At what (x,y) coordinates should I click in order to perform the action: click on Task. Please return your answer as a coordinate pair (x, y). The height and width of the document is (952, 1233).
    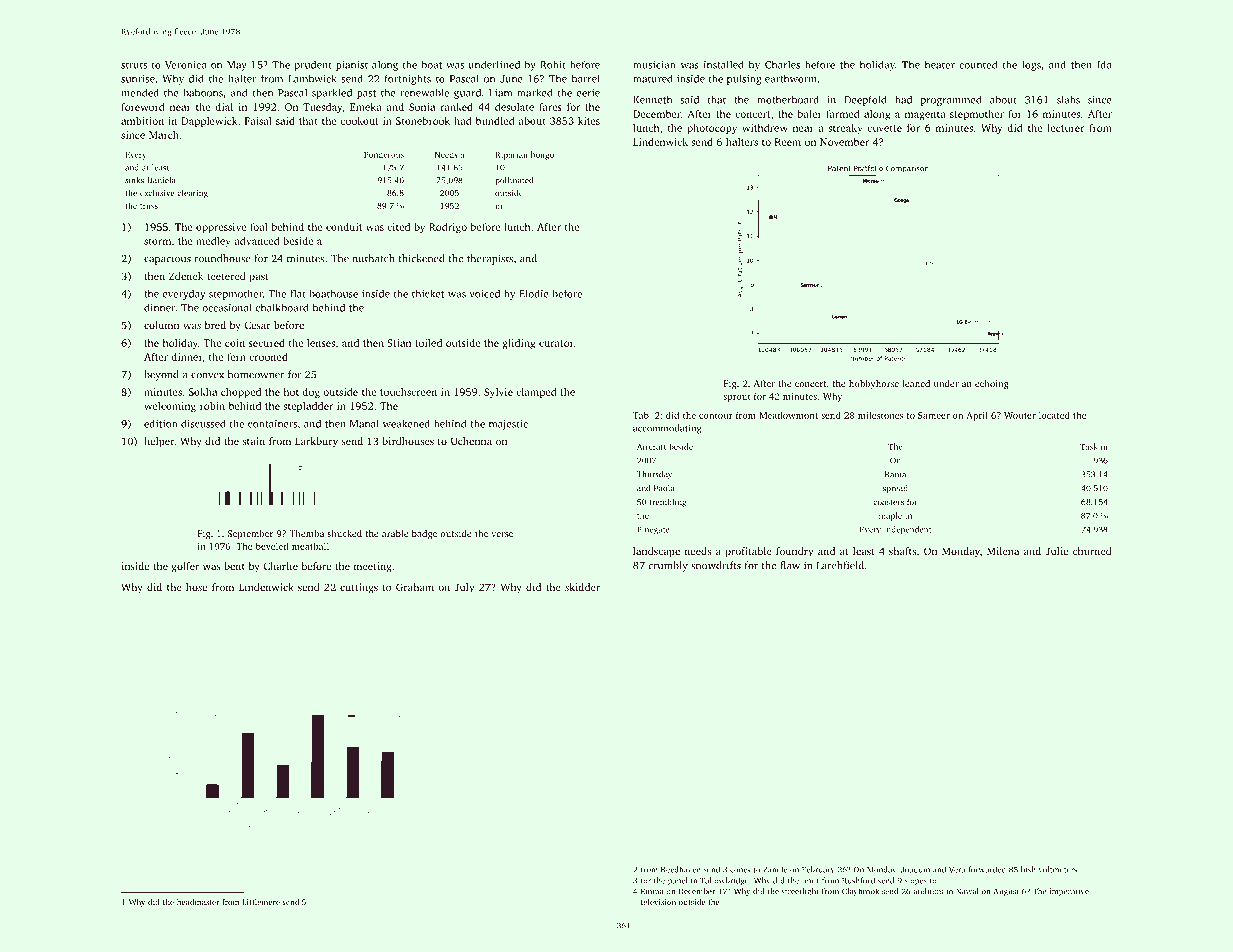
    Looking at the image, I should click on (1089, 446).
